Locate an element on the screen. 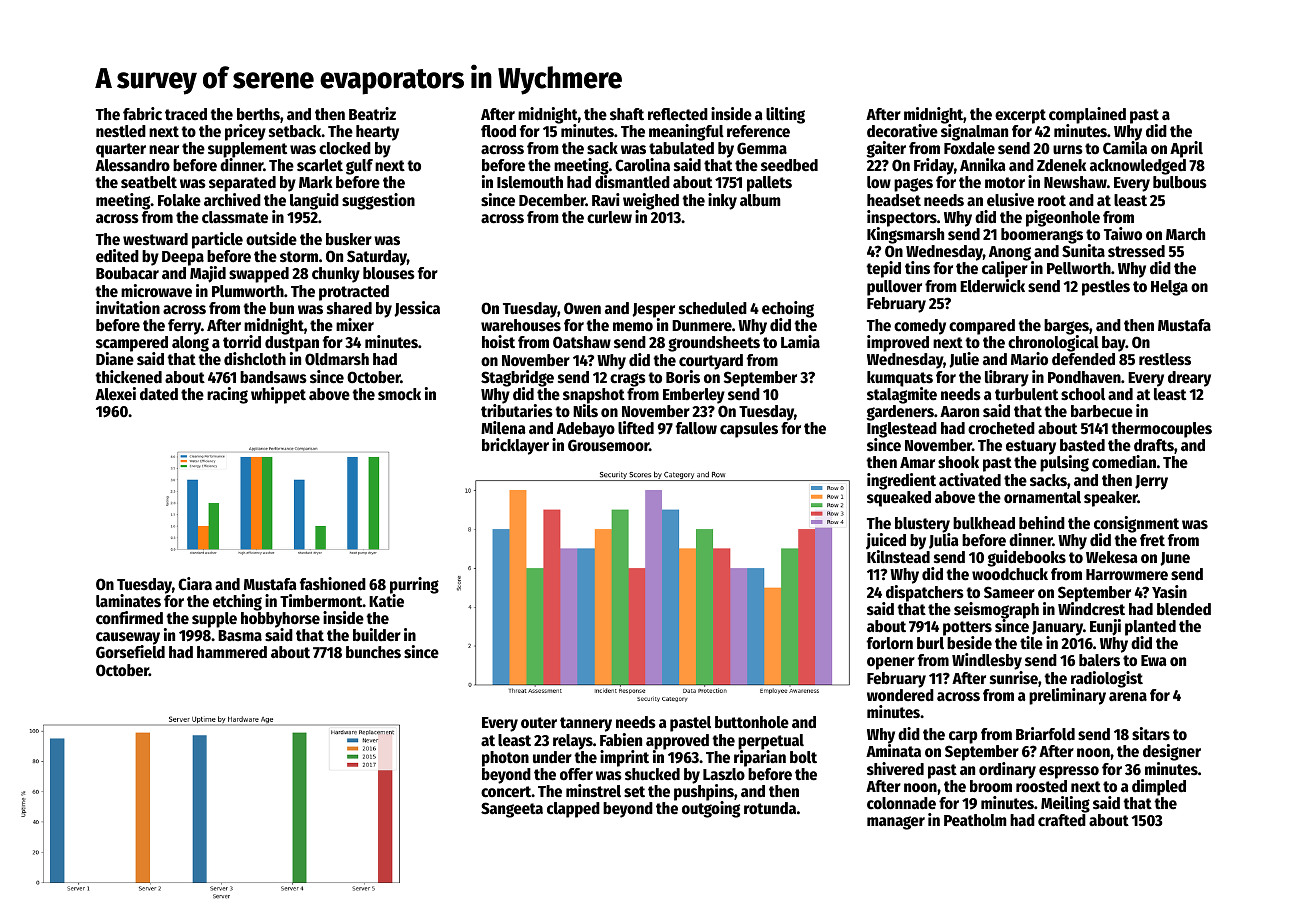 The image size is (1308, 924). Plumworth is located at coordinates (248, 291).
